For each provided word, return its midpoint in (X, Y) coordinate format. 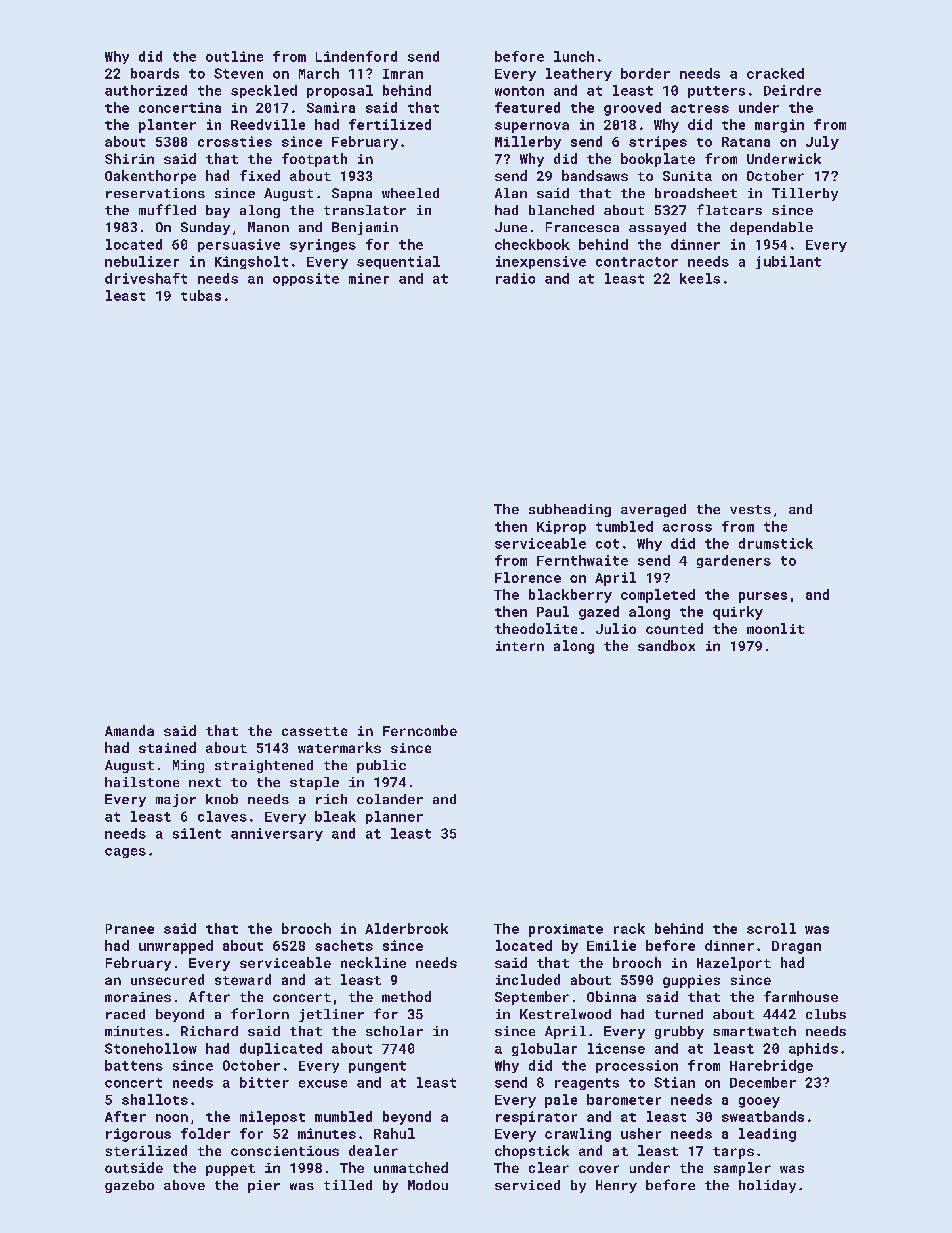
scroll (771, 928)
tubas (201, 295)
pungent (377, 1067)
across (687, 528)
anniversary (277, 834)
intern (520, 646)
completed (658, 596)
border (645, 73)
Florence (528, 577)
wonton (519, 91)
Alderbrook (406, 928)
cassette (314, 731)
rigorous (138, 1135)
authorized (146, 90)
